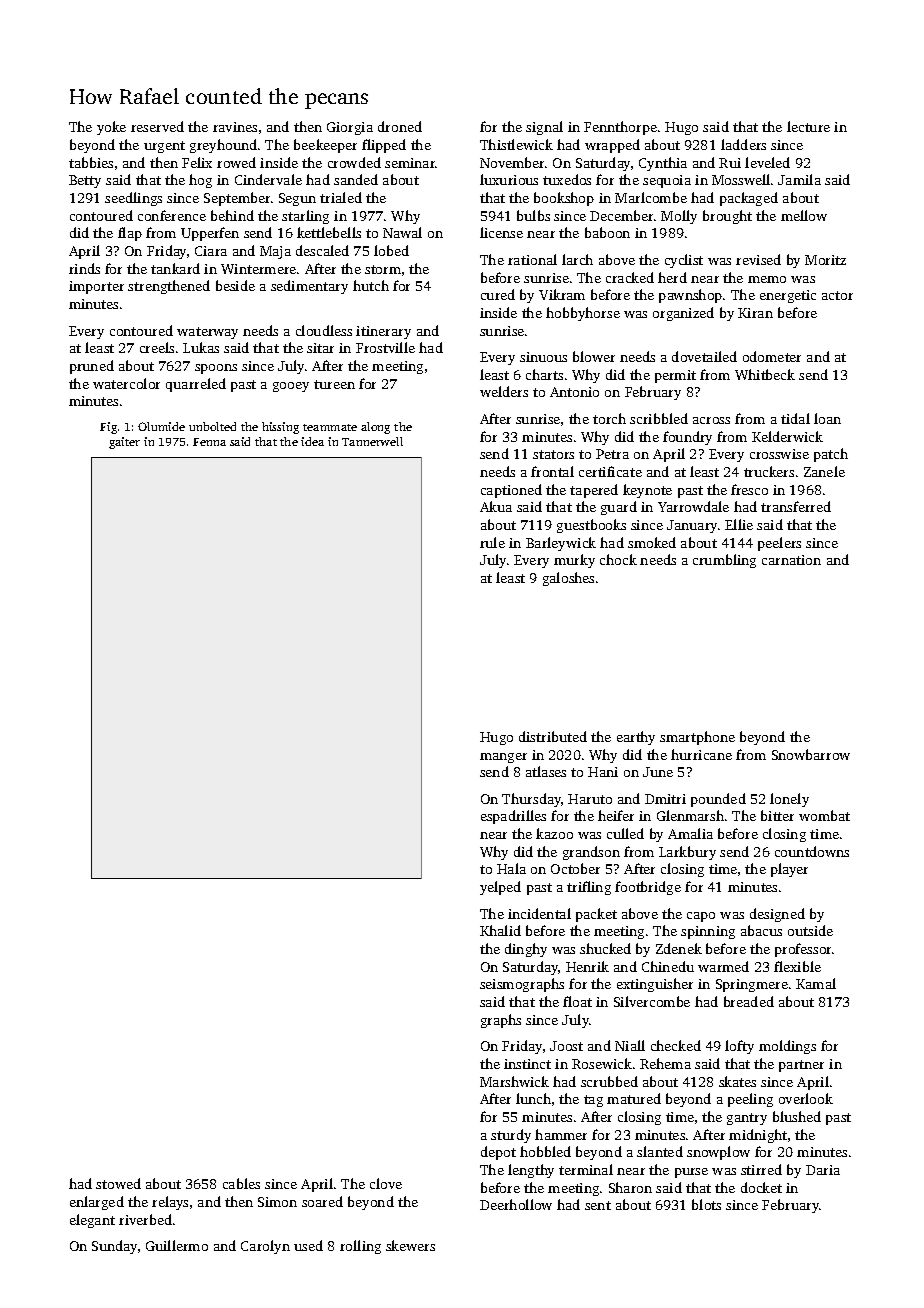 This page has height=1308, width=924. I want to click on bookshop, so click(564, 199).
